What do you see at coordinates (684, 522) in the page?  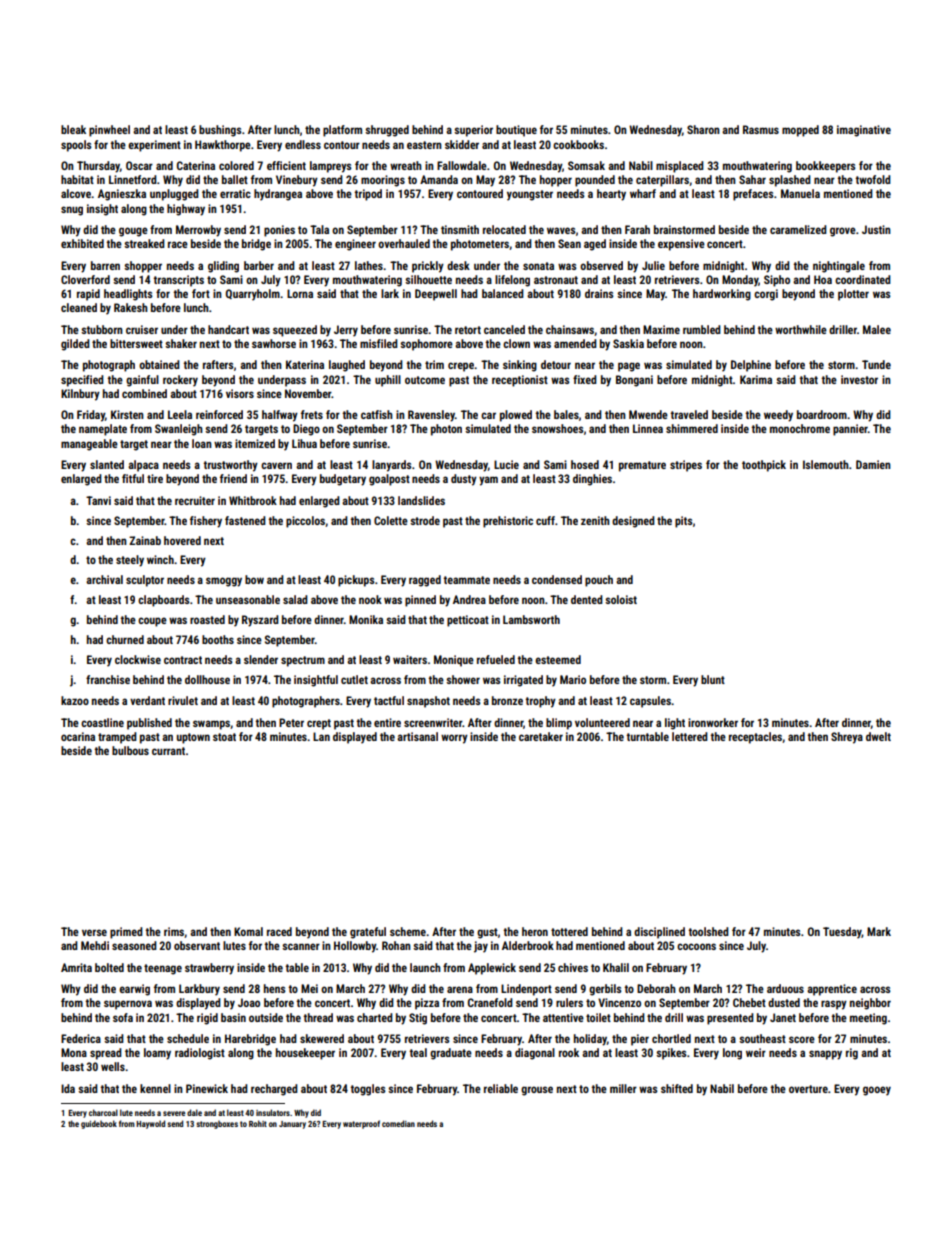 I see `pits` at bounding box center [684, 522].
